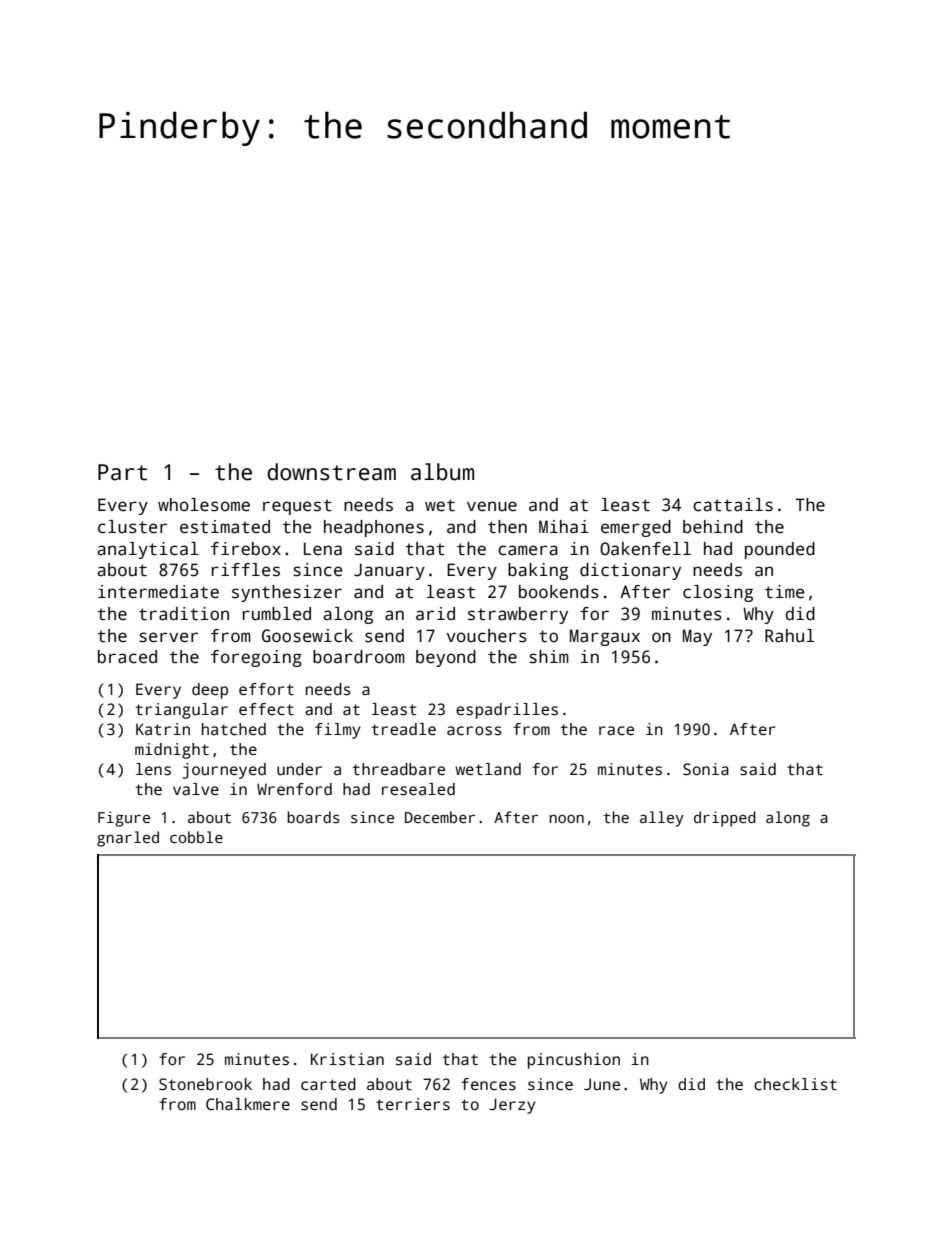  Describe the element at coordinates (706, 769) in the document. I see `Sonia` at that location.
